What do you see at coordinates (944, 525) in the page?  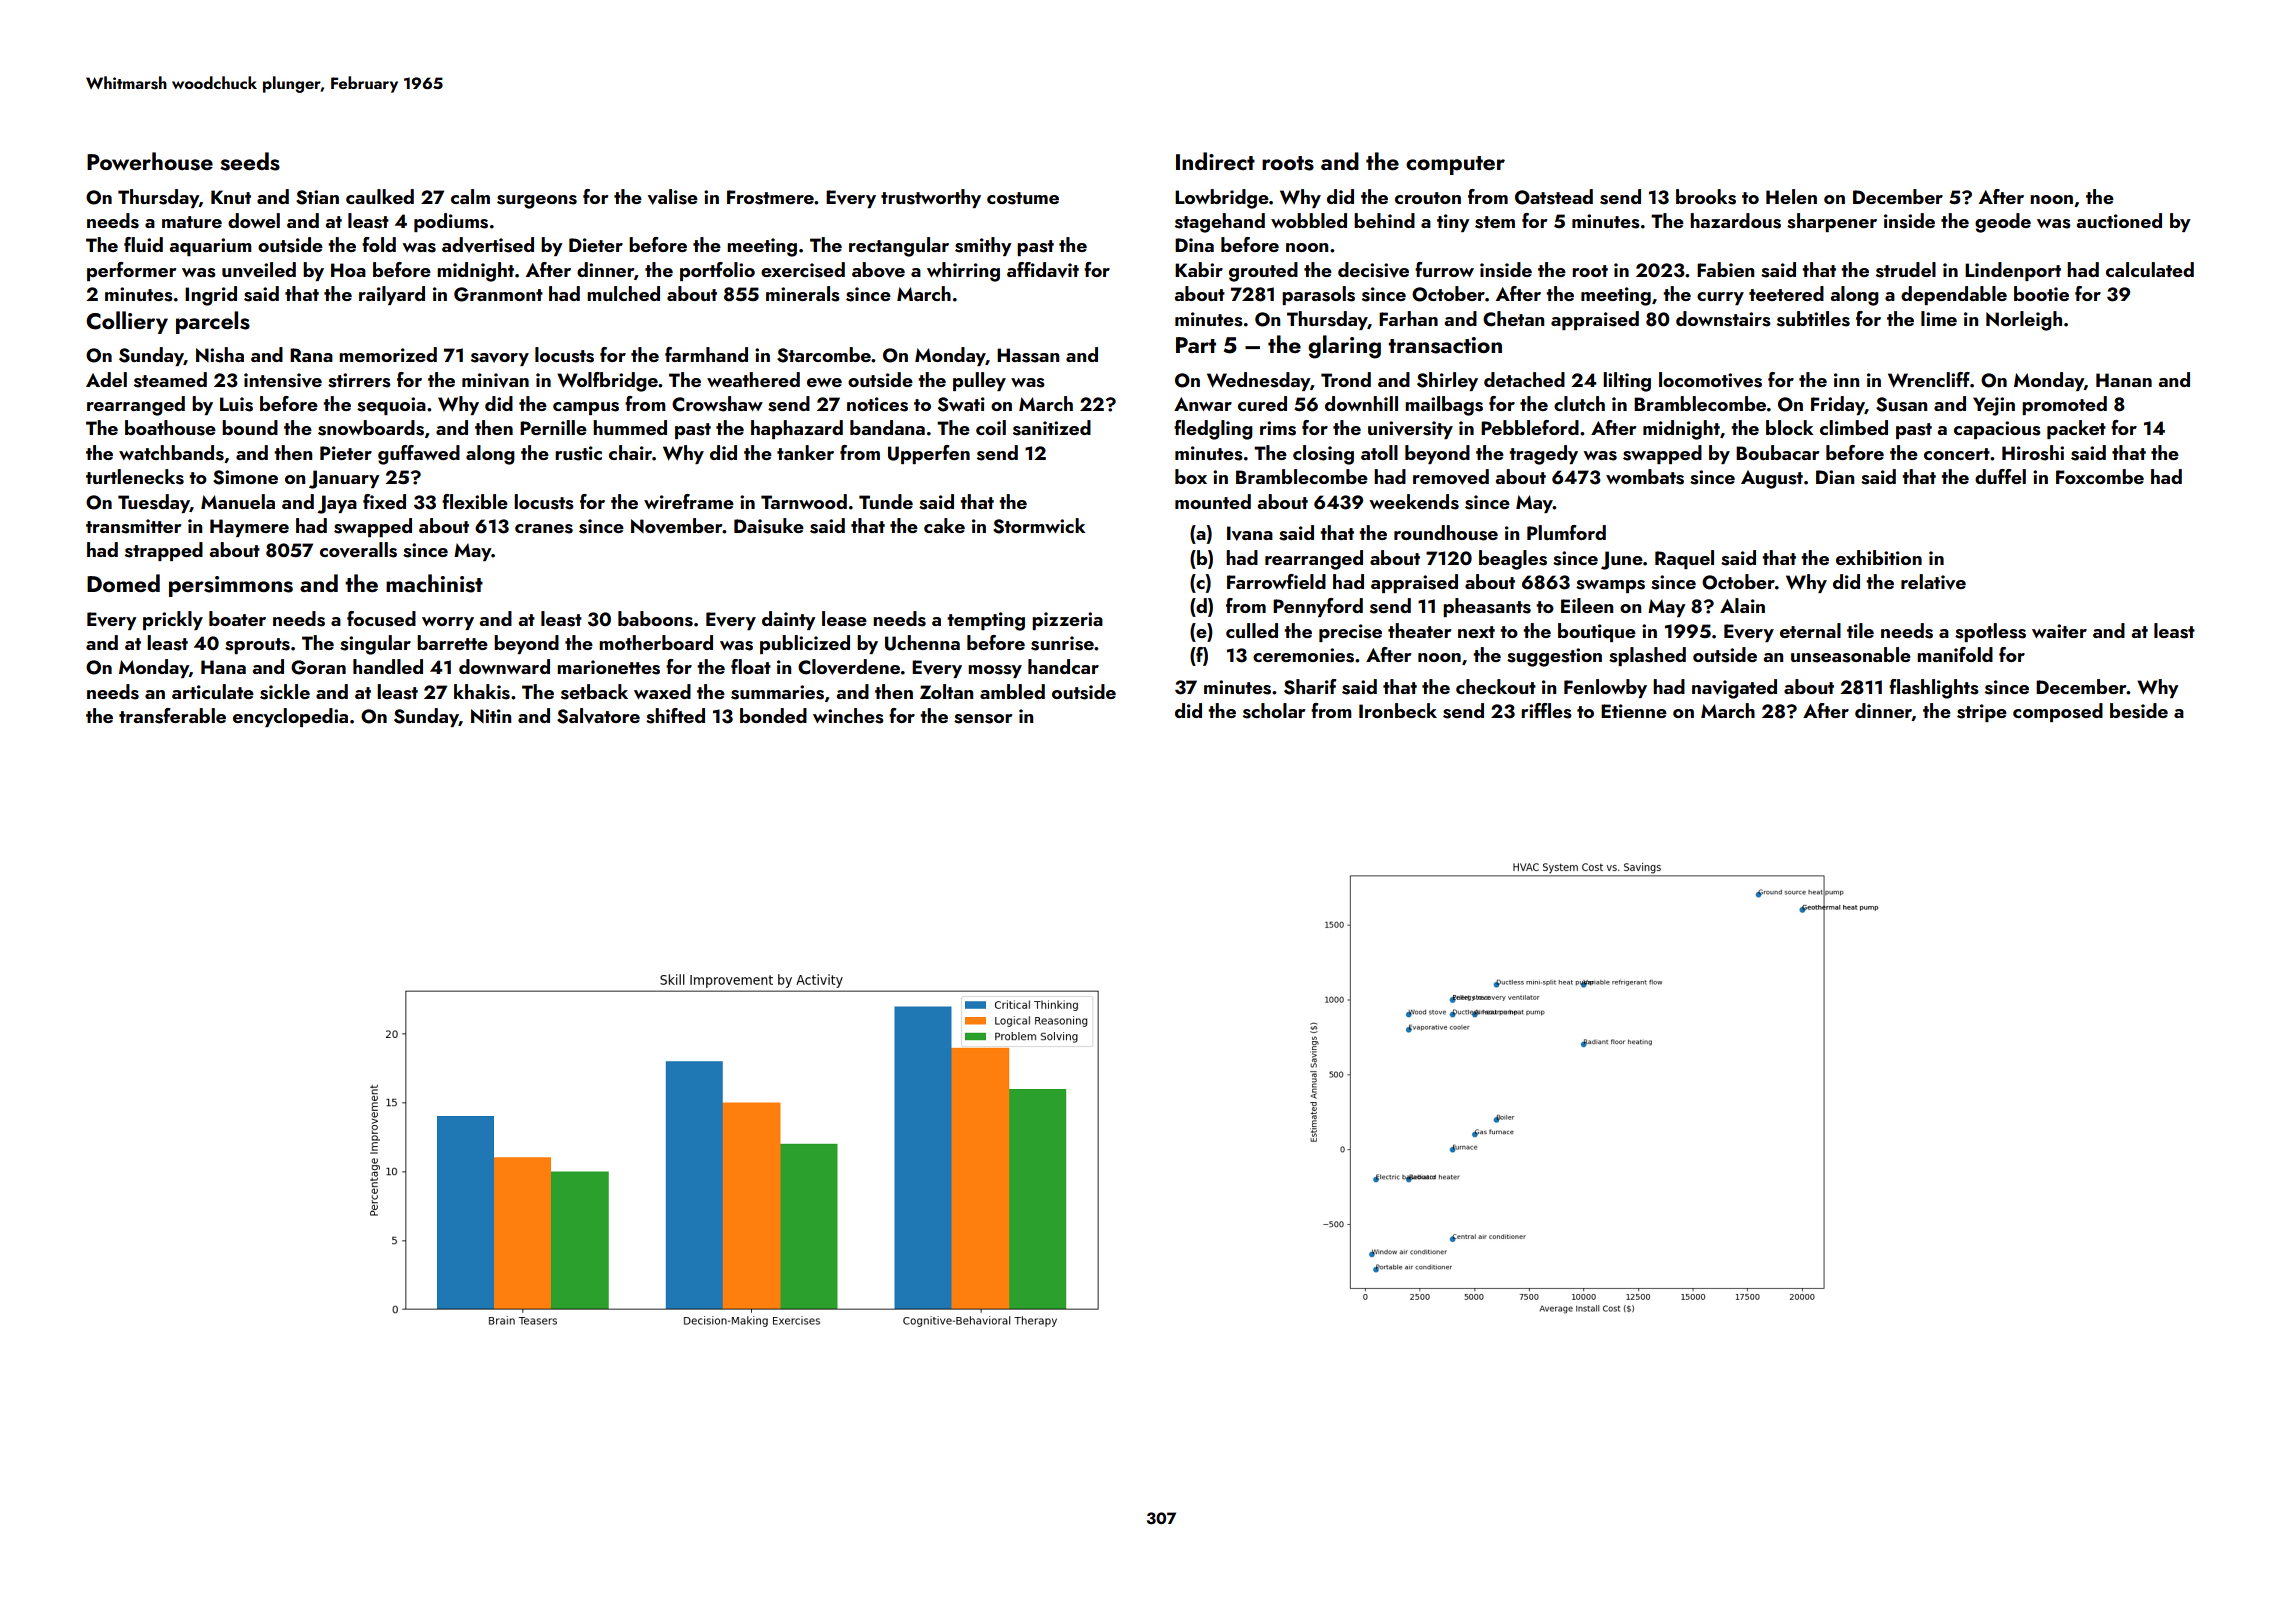 I see `cake` at bounding box center [944, 525].
